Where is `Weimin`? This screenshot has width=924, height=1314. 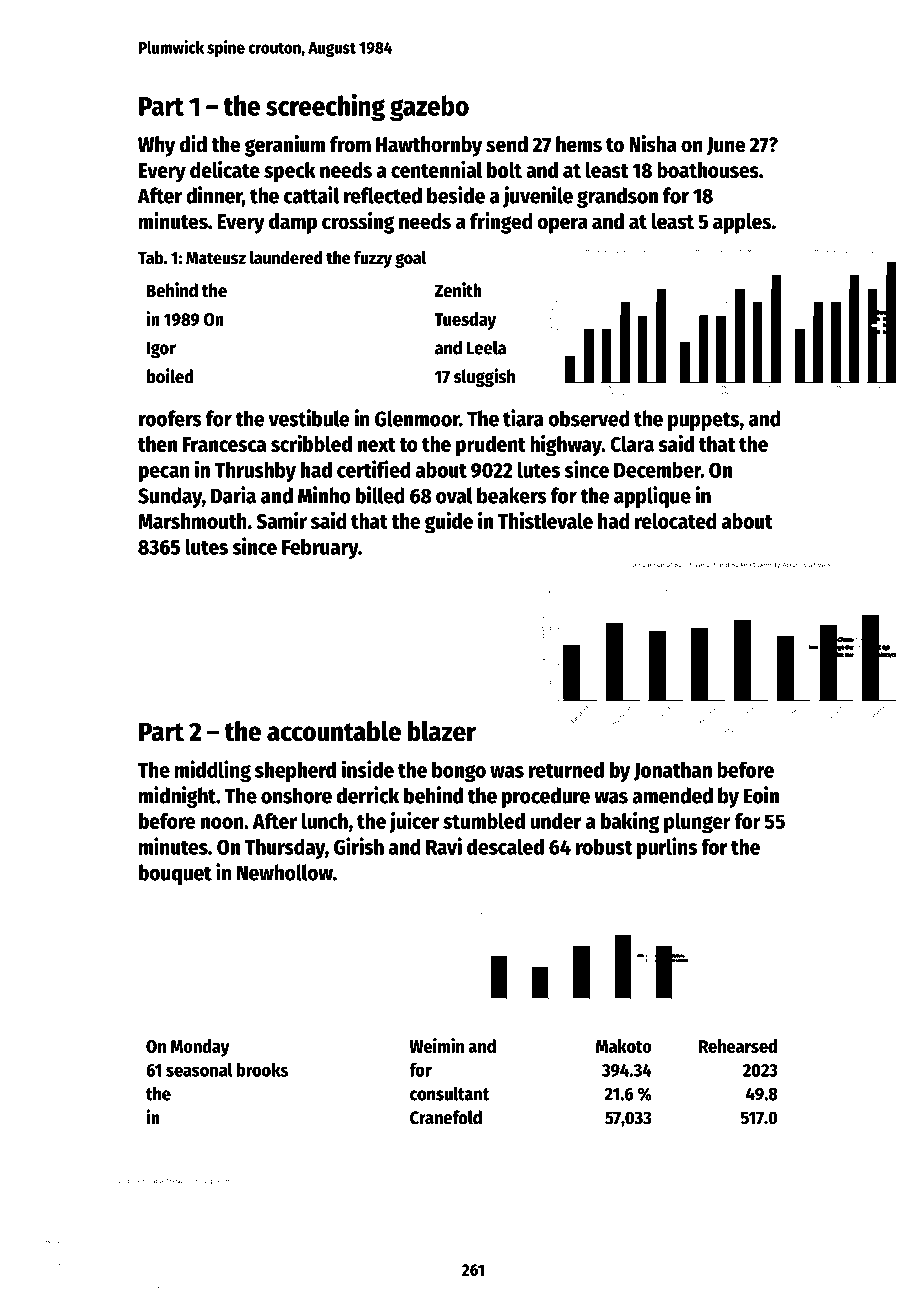 Weimin is located at coordinates (436, 1045).
